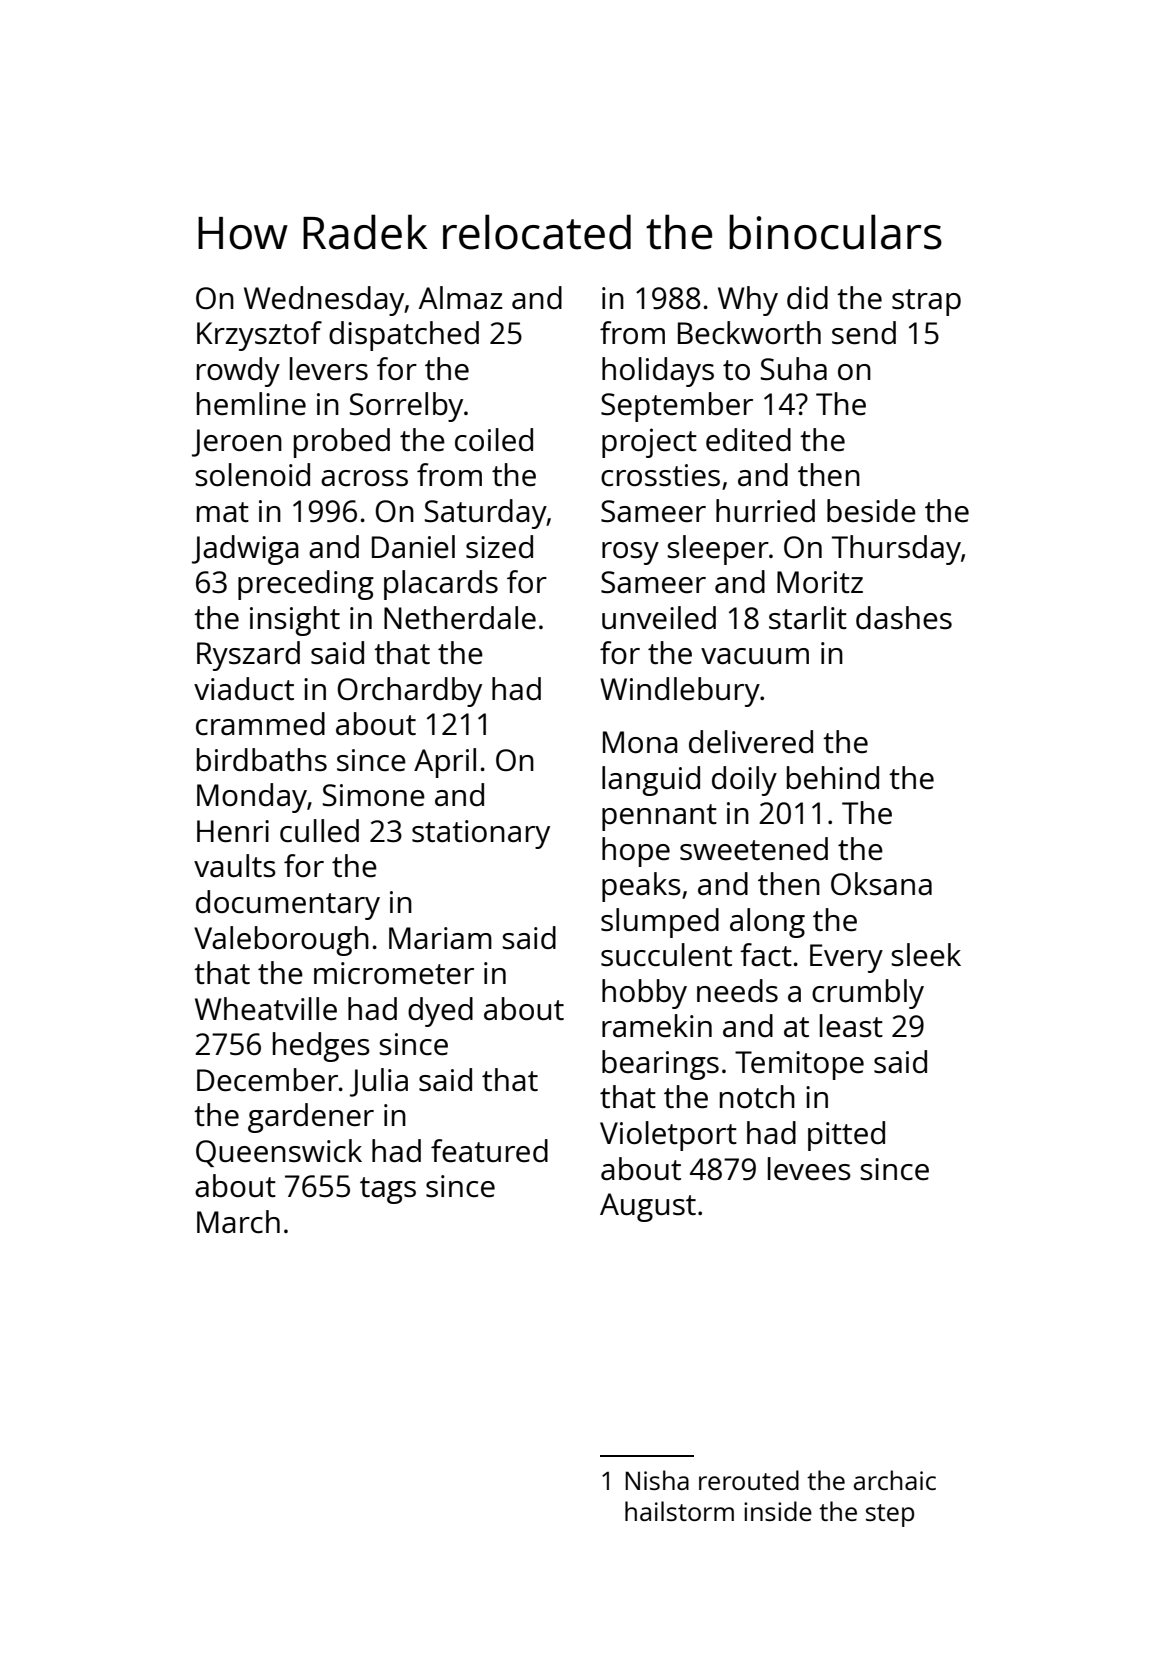 This screenshot has width=1165, height=1654. What do you see at coordinates (295, 621) in the screenshot?
I see `insight` at bounding box center [295, 621].
